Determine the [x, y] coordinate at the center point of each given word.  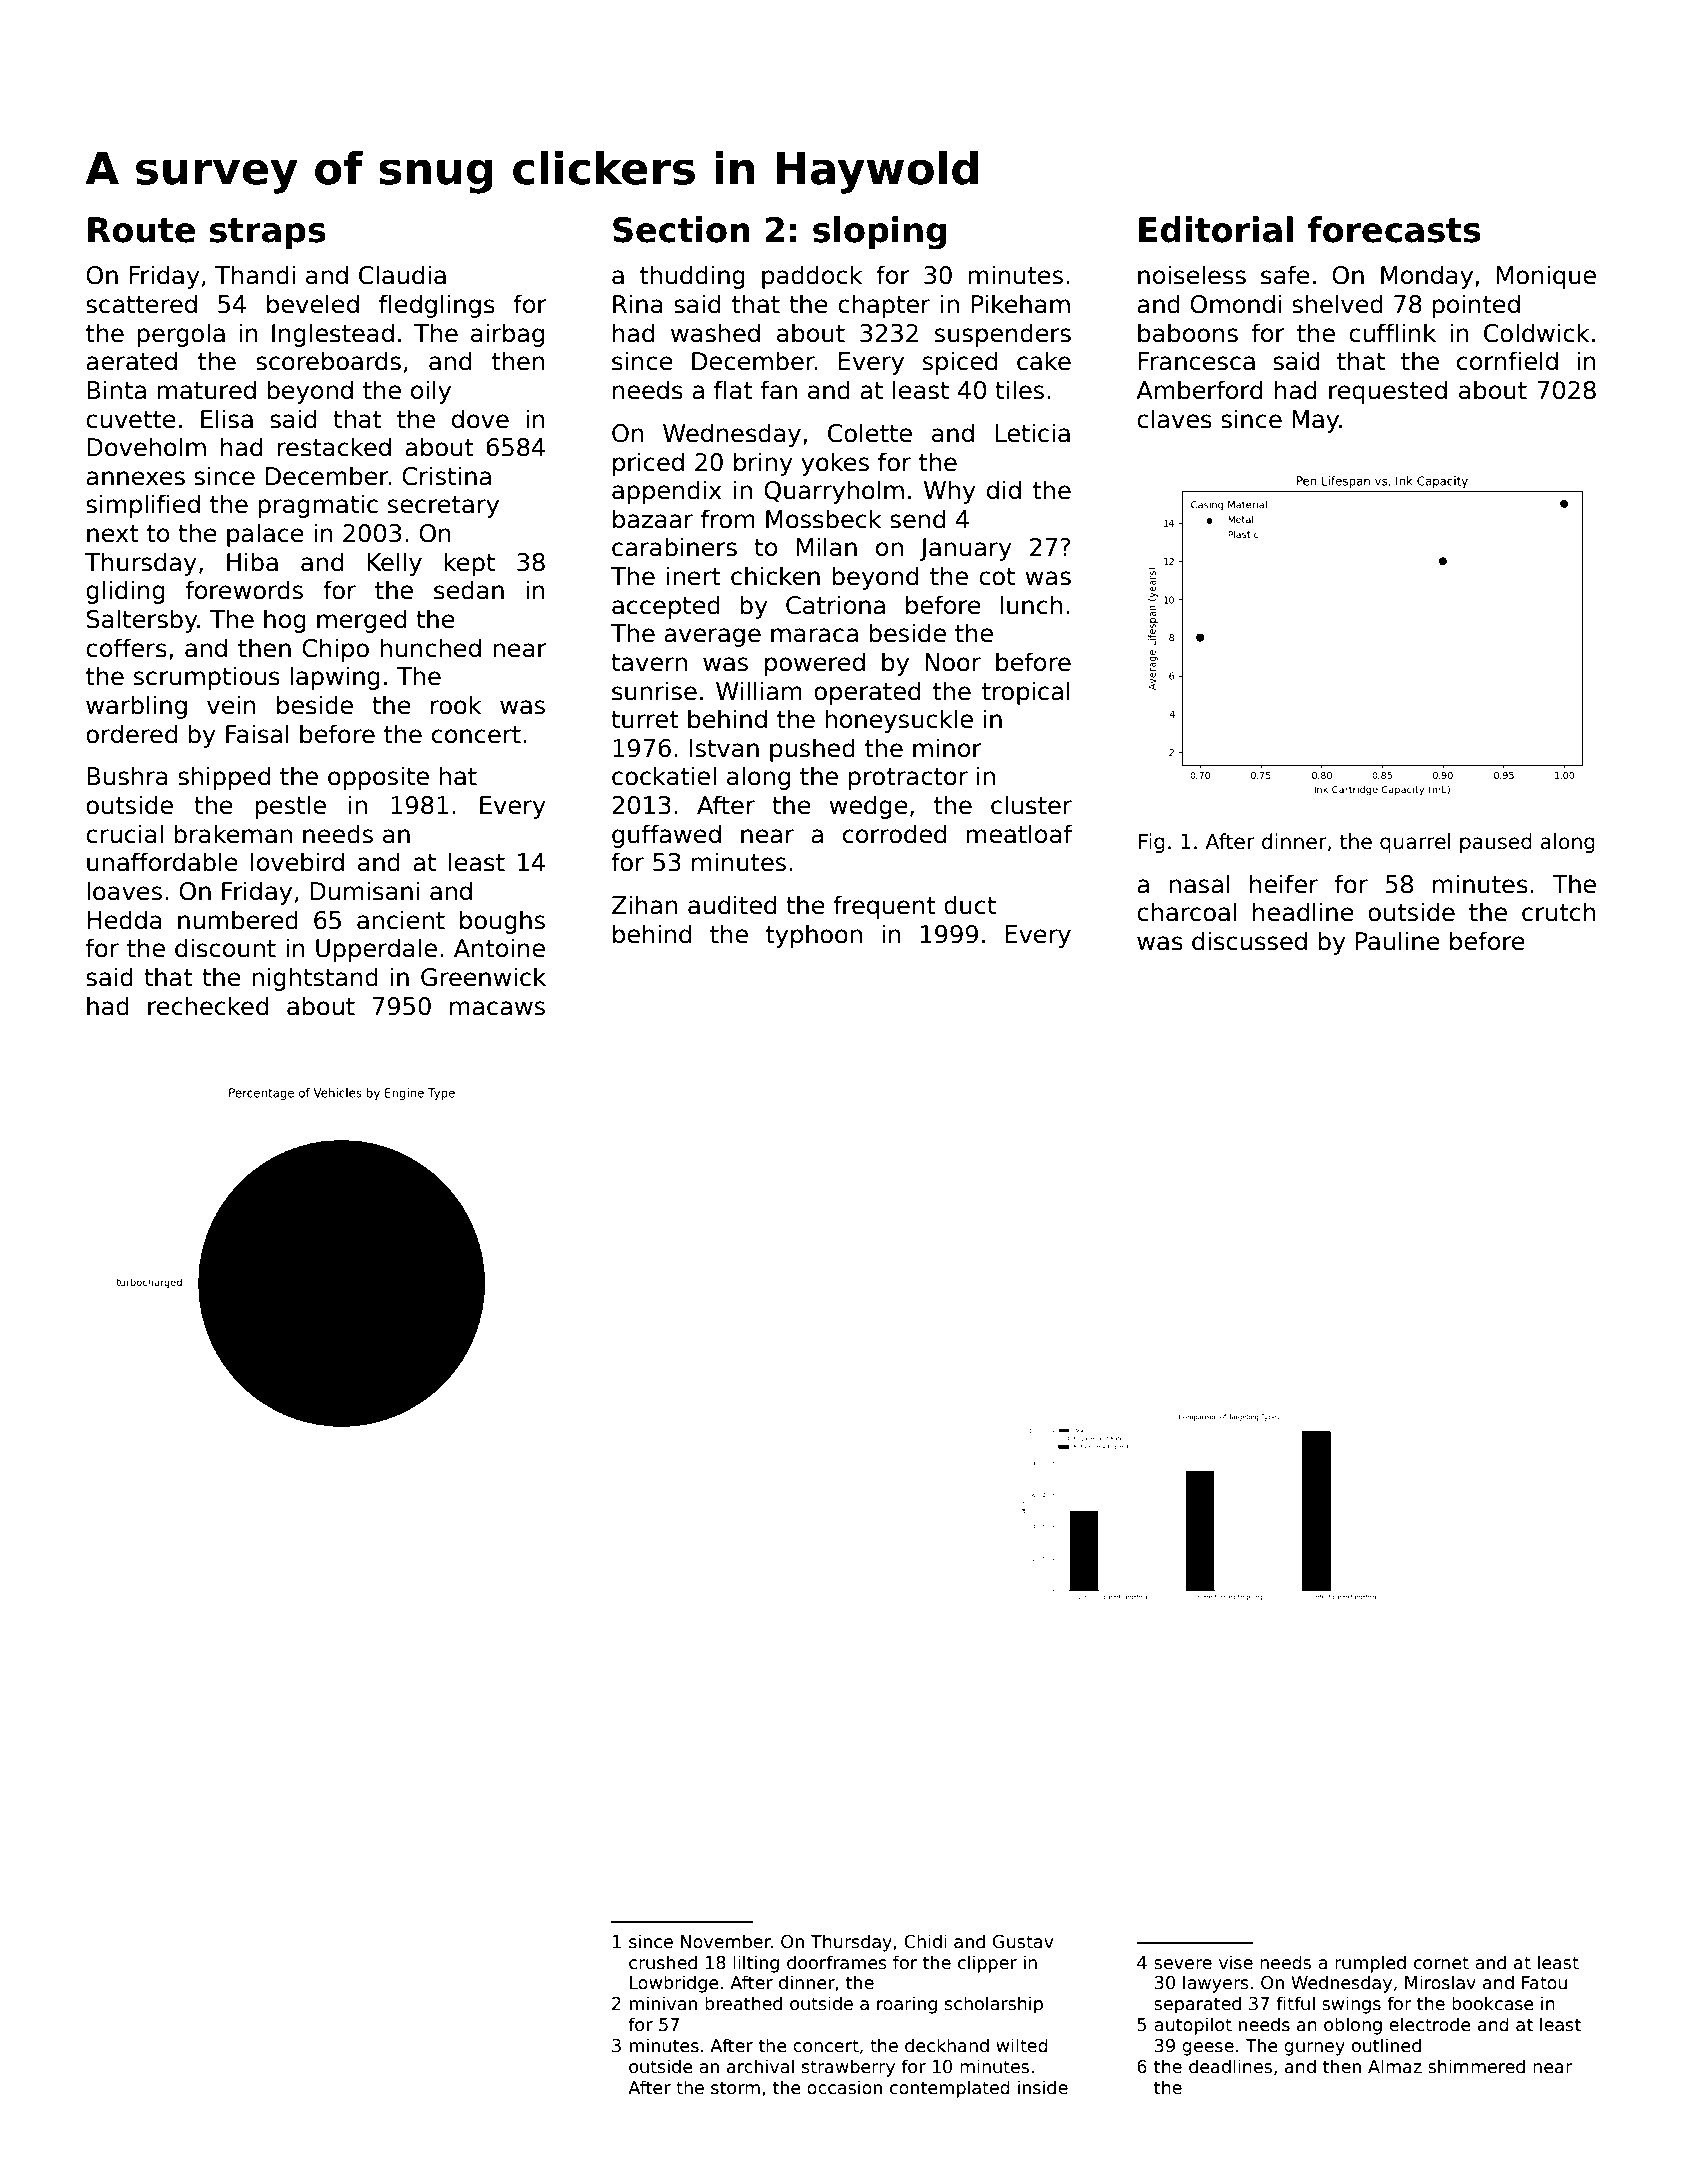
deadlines [1230, 2066]
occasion [844, 2087]
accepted [666, 607]
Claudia [402, 275]
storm [735, 2088]
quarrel [1415, 843]
